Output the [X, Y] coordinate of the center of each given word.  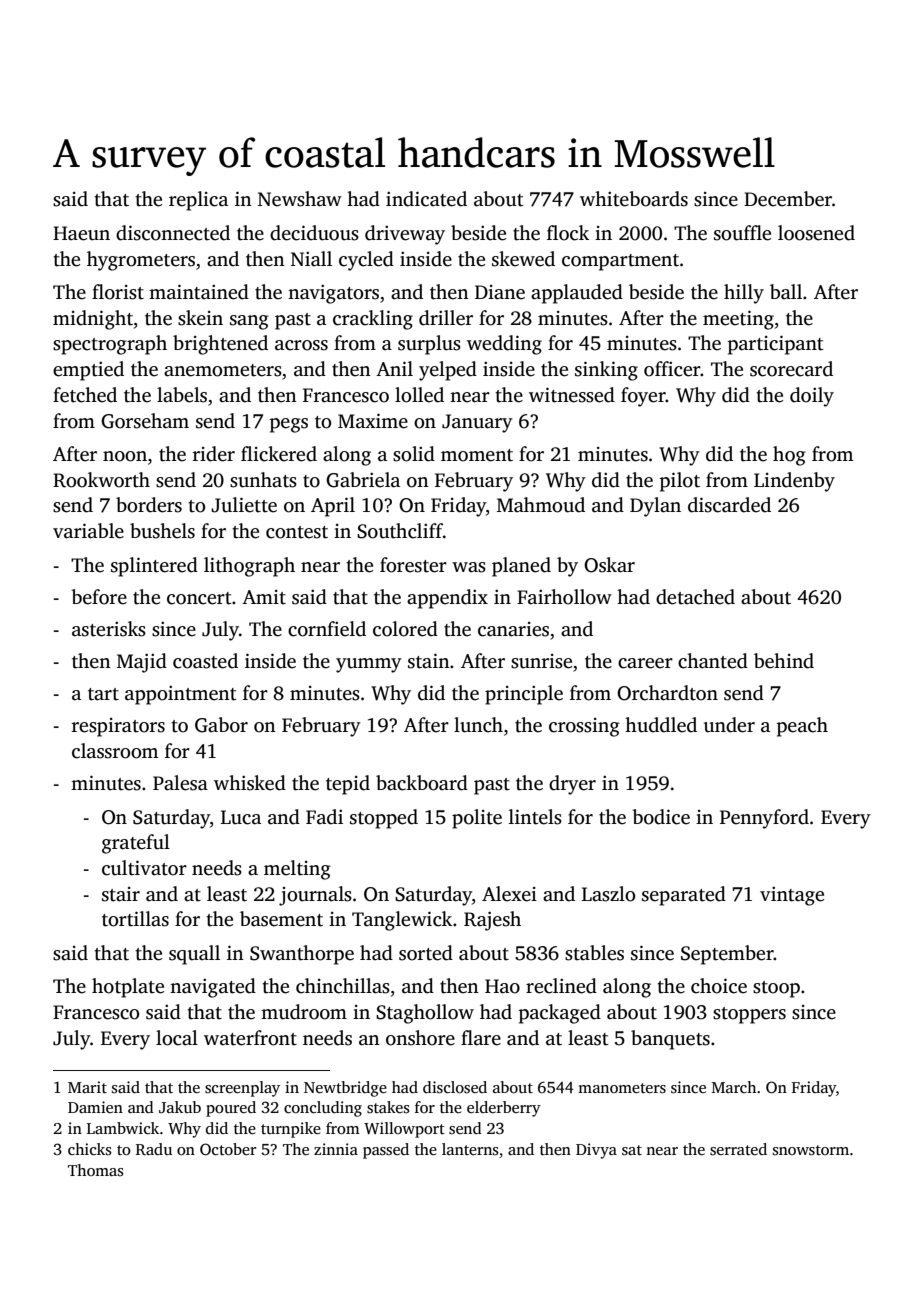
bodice [661, 817]
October [228, 1149]
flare [481, 1038]
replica [198, 201]
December [788, 199]
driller [446, 318]
